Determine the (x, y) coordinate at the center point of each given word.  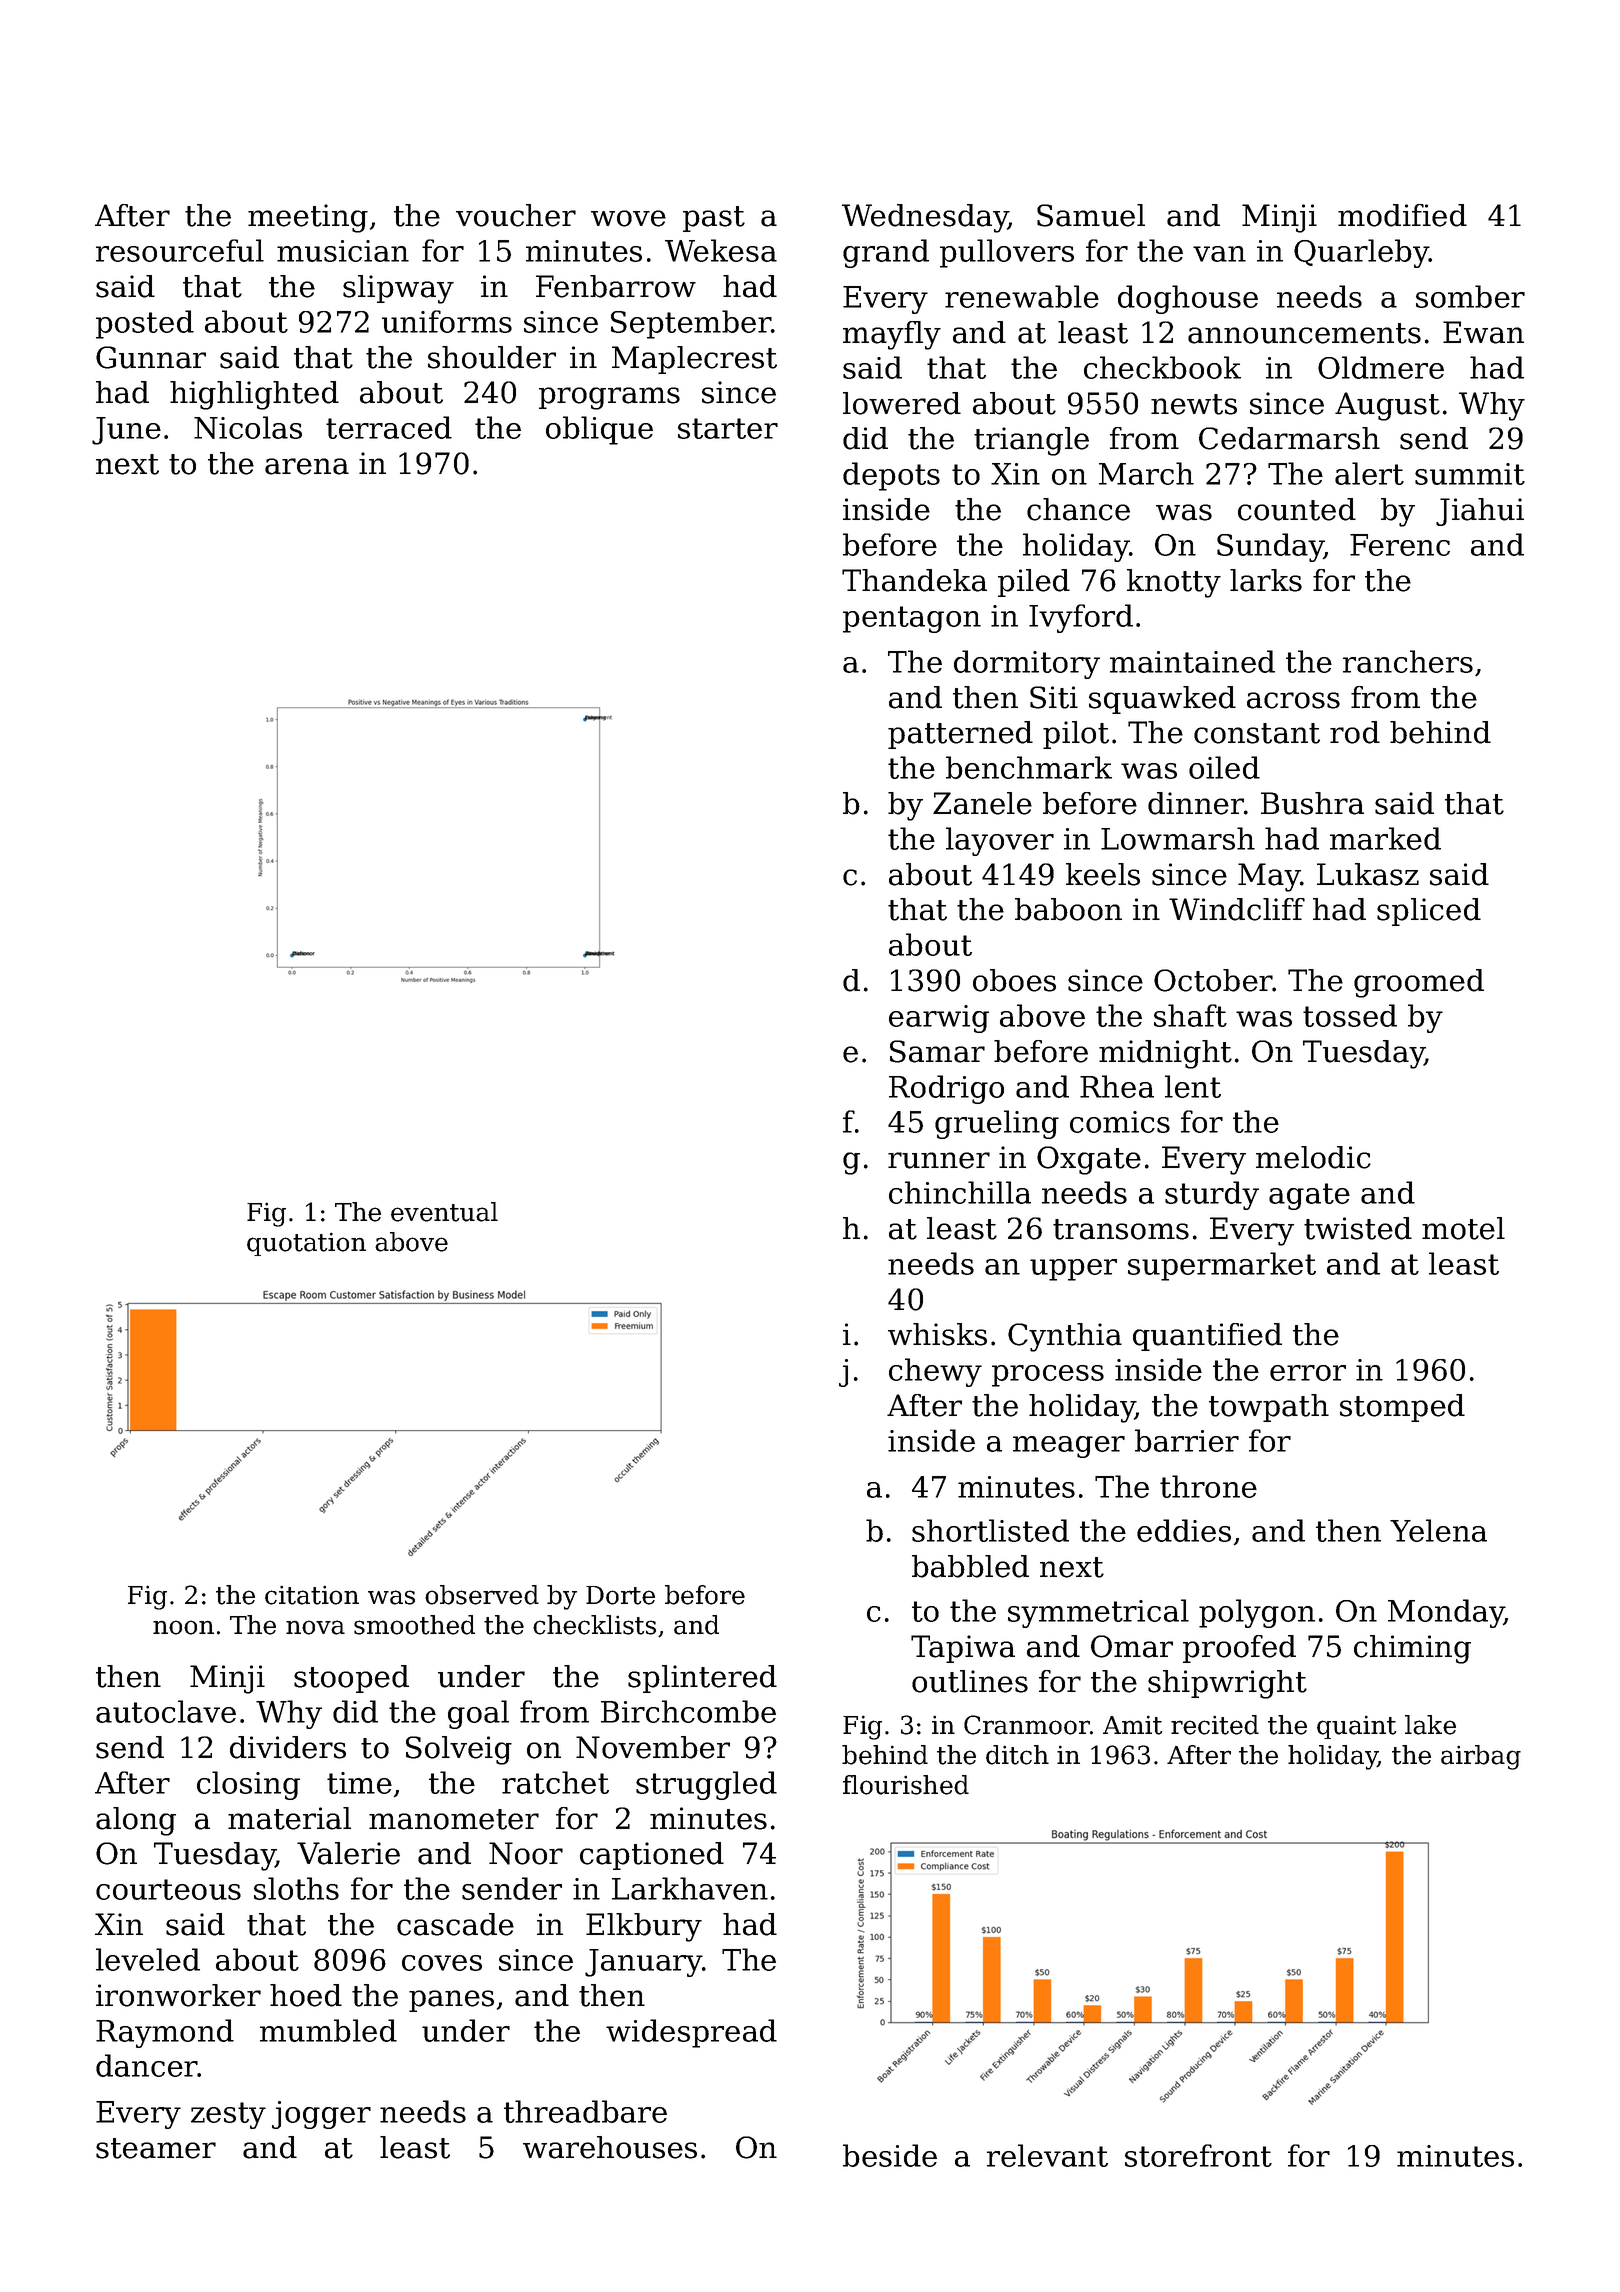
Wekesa (721, 250)
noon (183, 1627)
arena (307, 466)
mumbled (328, 2030)
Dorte (620, 1595)
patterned (960, 735)
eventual (444, 1212)
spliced (1429, 912)
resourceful (180, 250)
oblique (599, 430)
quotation (306, 1244)
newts (1194, 404)
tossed (1350, 1015)
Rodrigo (946, 1089)
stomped (1402, 1408)
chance (1078, 509)
